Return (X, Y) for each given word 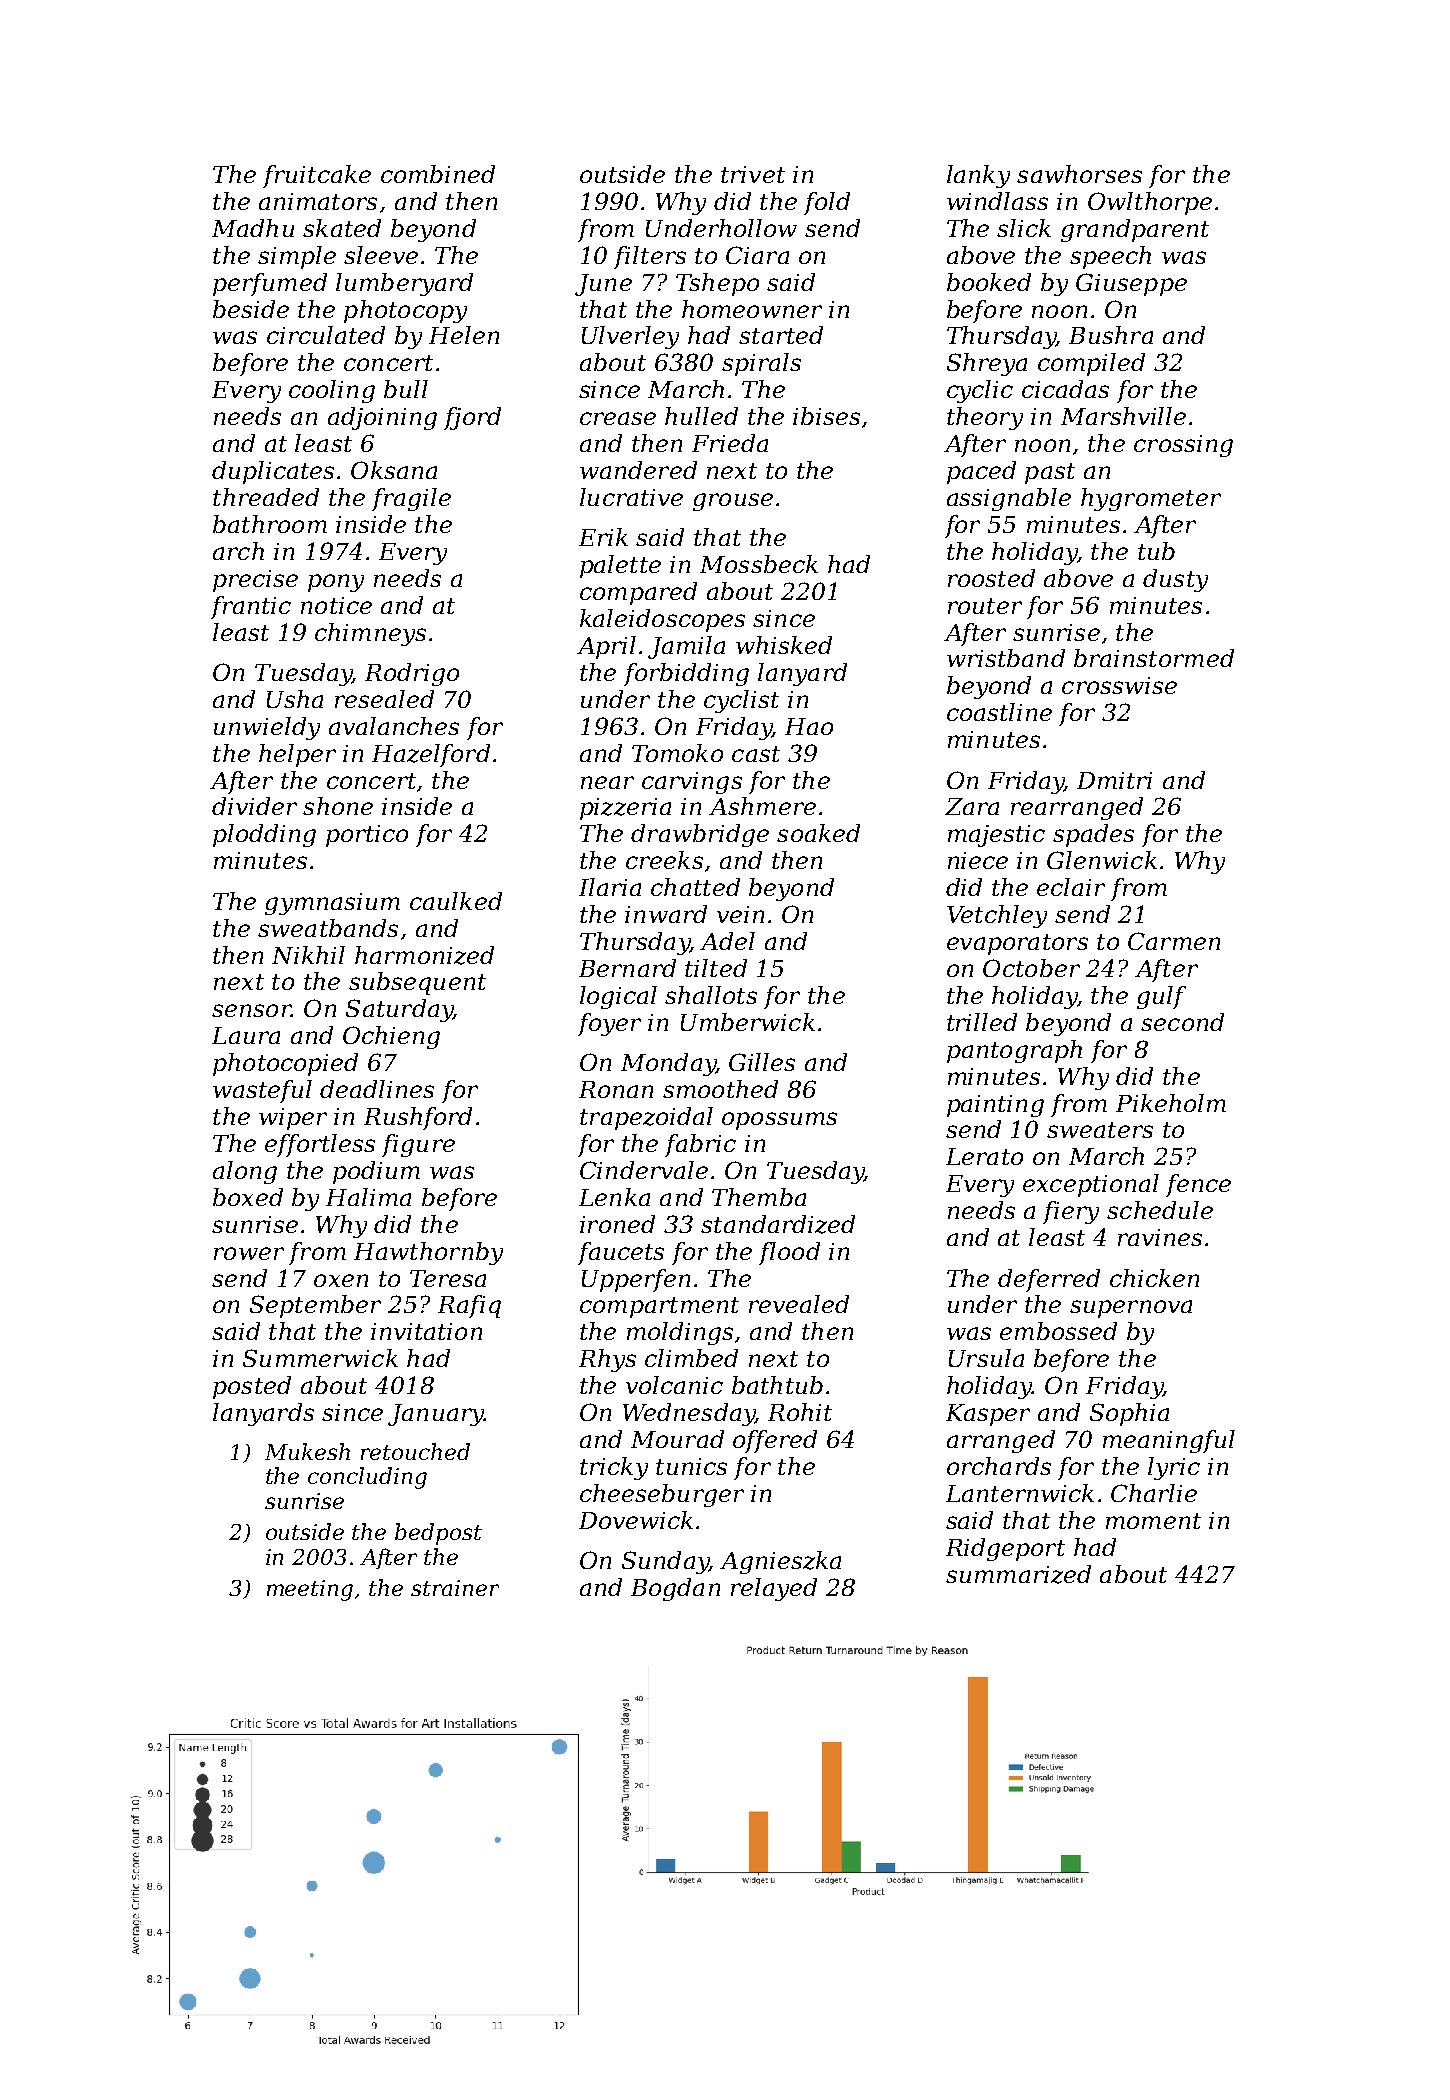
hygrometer (1151, 499)
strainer (455, 1588)
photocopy (405, 311)
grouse (733, 502)
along (245, 1172)
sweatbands (328, 928)
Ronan (616, 1089)
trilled (982, 1022)
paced (981, 472)
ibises (826, 416)
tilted (716, 968)
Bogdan (675, 1589)
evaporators (1017, 944)
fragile (411, 499)
